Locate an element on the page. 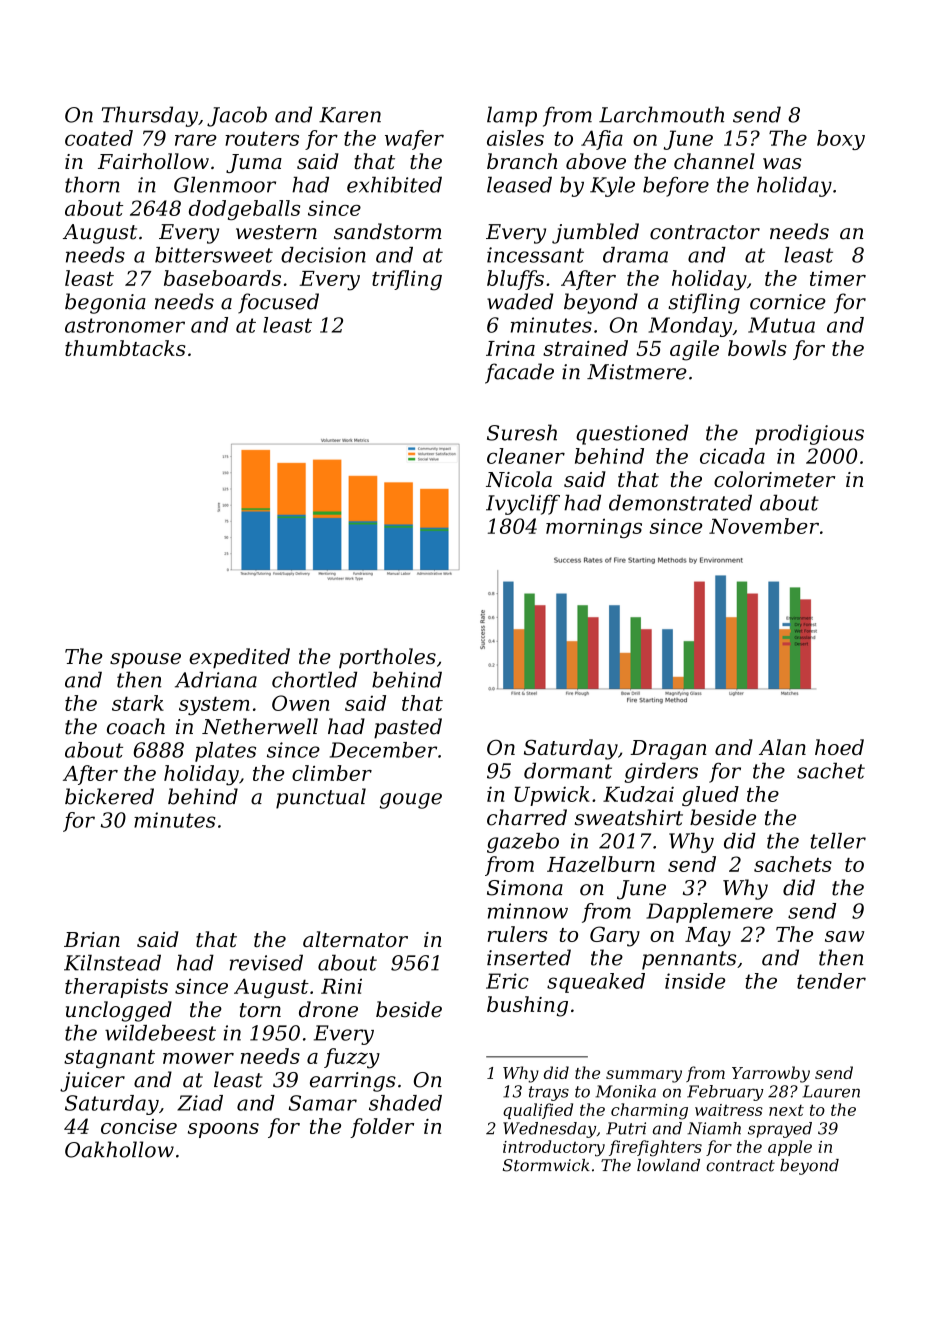 The image size is (929, 1320). Nicola is located at coordinates (519, 479).
